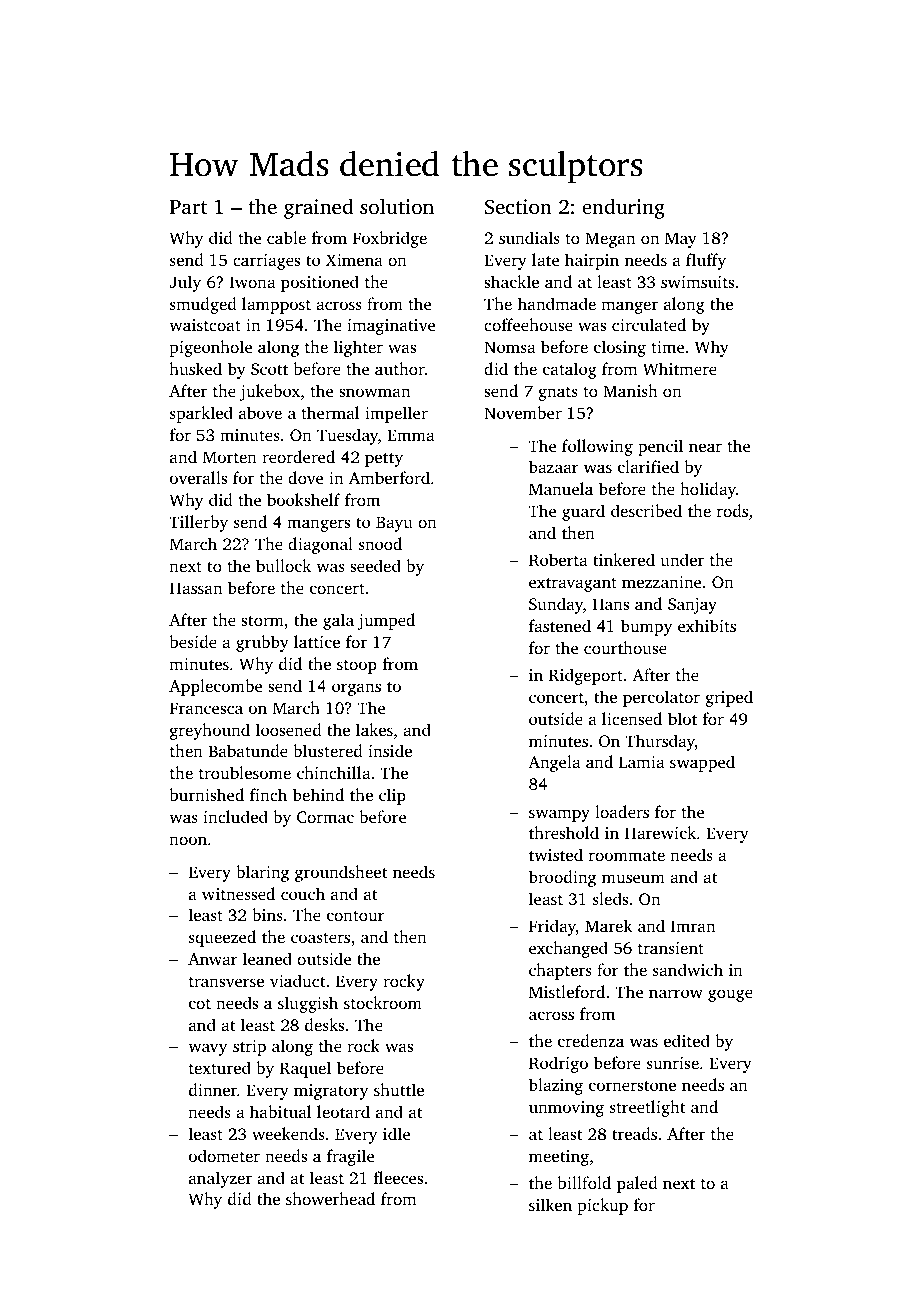 The height and width of the screenshot is (1311, 924). What do you see at coordinates (262, 621) in the screenshot?
I see `storm` at bounding box center [262, 621].
